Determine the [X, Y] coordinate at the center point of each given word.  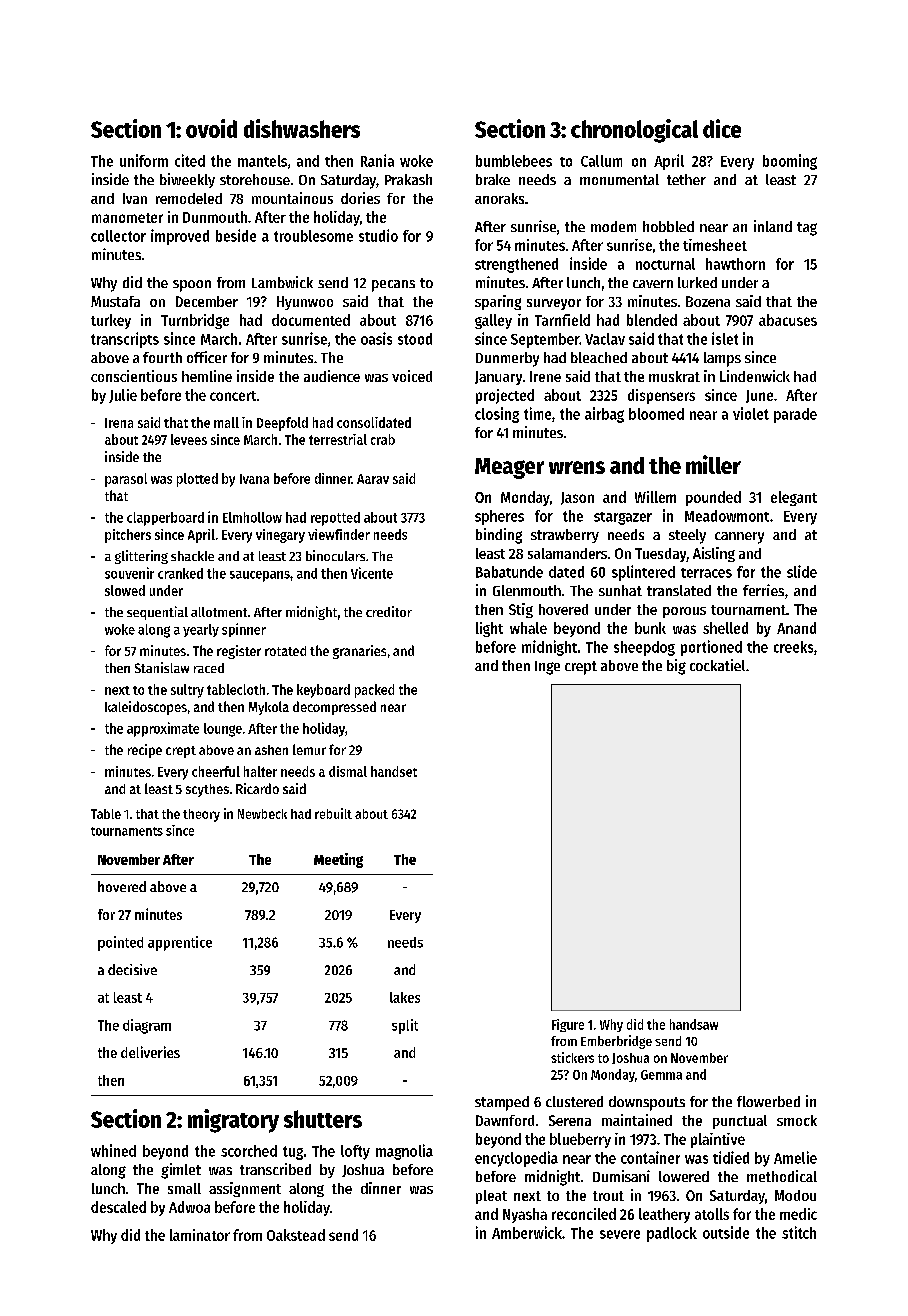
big [676, 667]
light [489, 629]
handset [394, 771]
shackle [192, 556]
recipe [145, 751]
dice [722, 128]
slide [802, 571]
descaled [118, 1207]
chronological [634, 131]
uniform [144, 160]
